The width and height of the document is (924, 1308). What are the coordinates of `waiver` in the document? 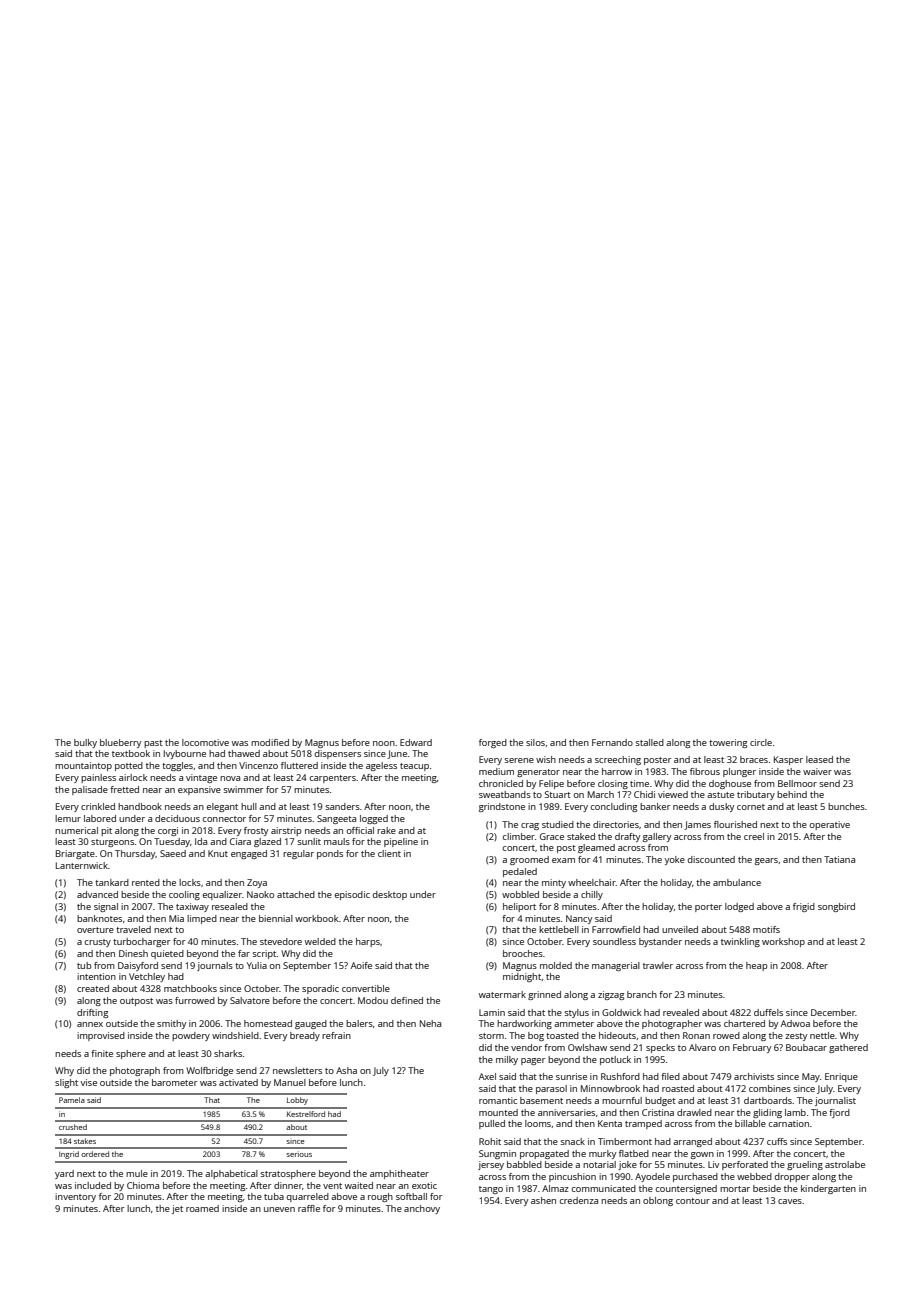 It's located at (817, 771).
